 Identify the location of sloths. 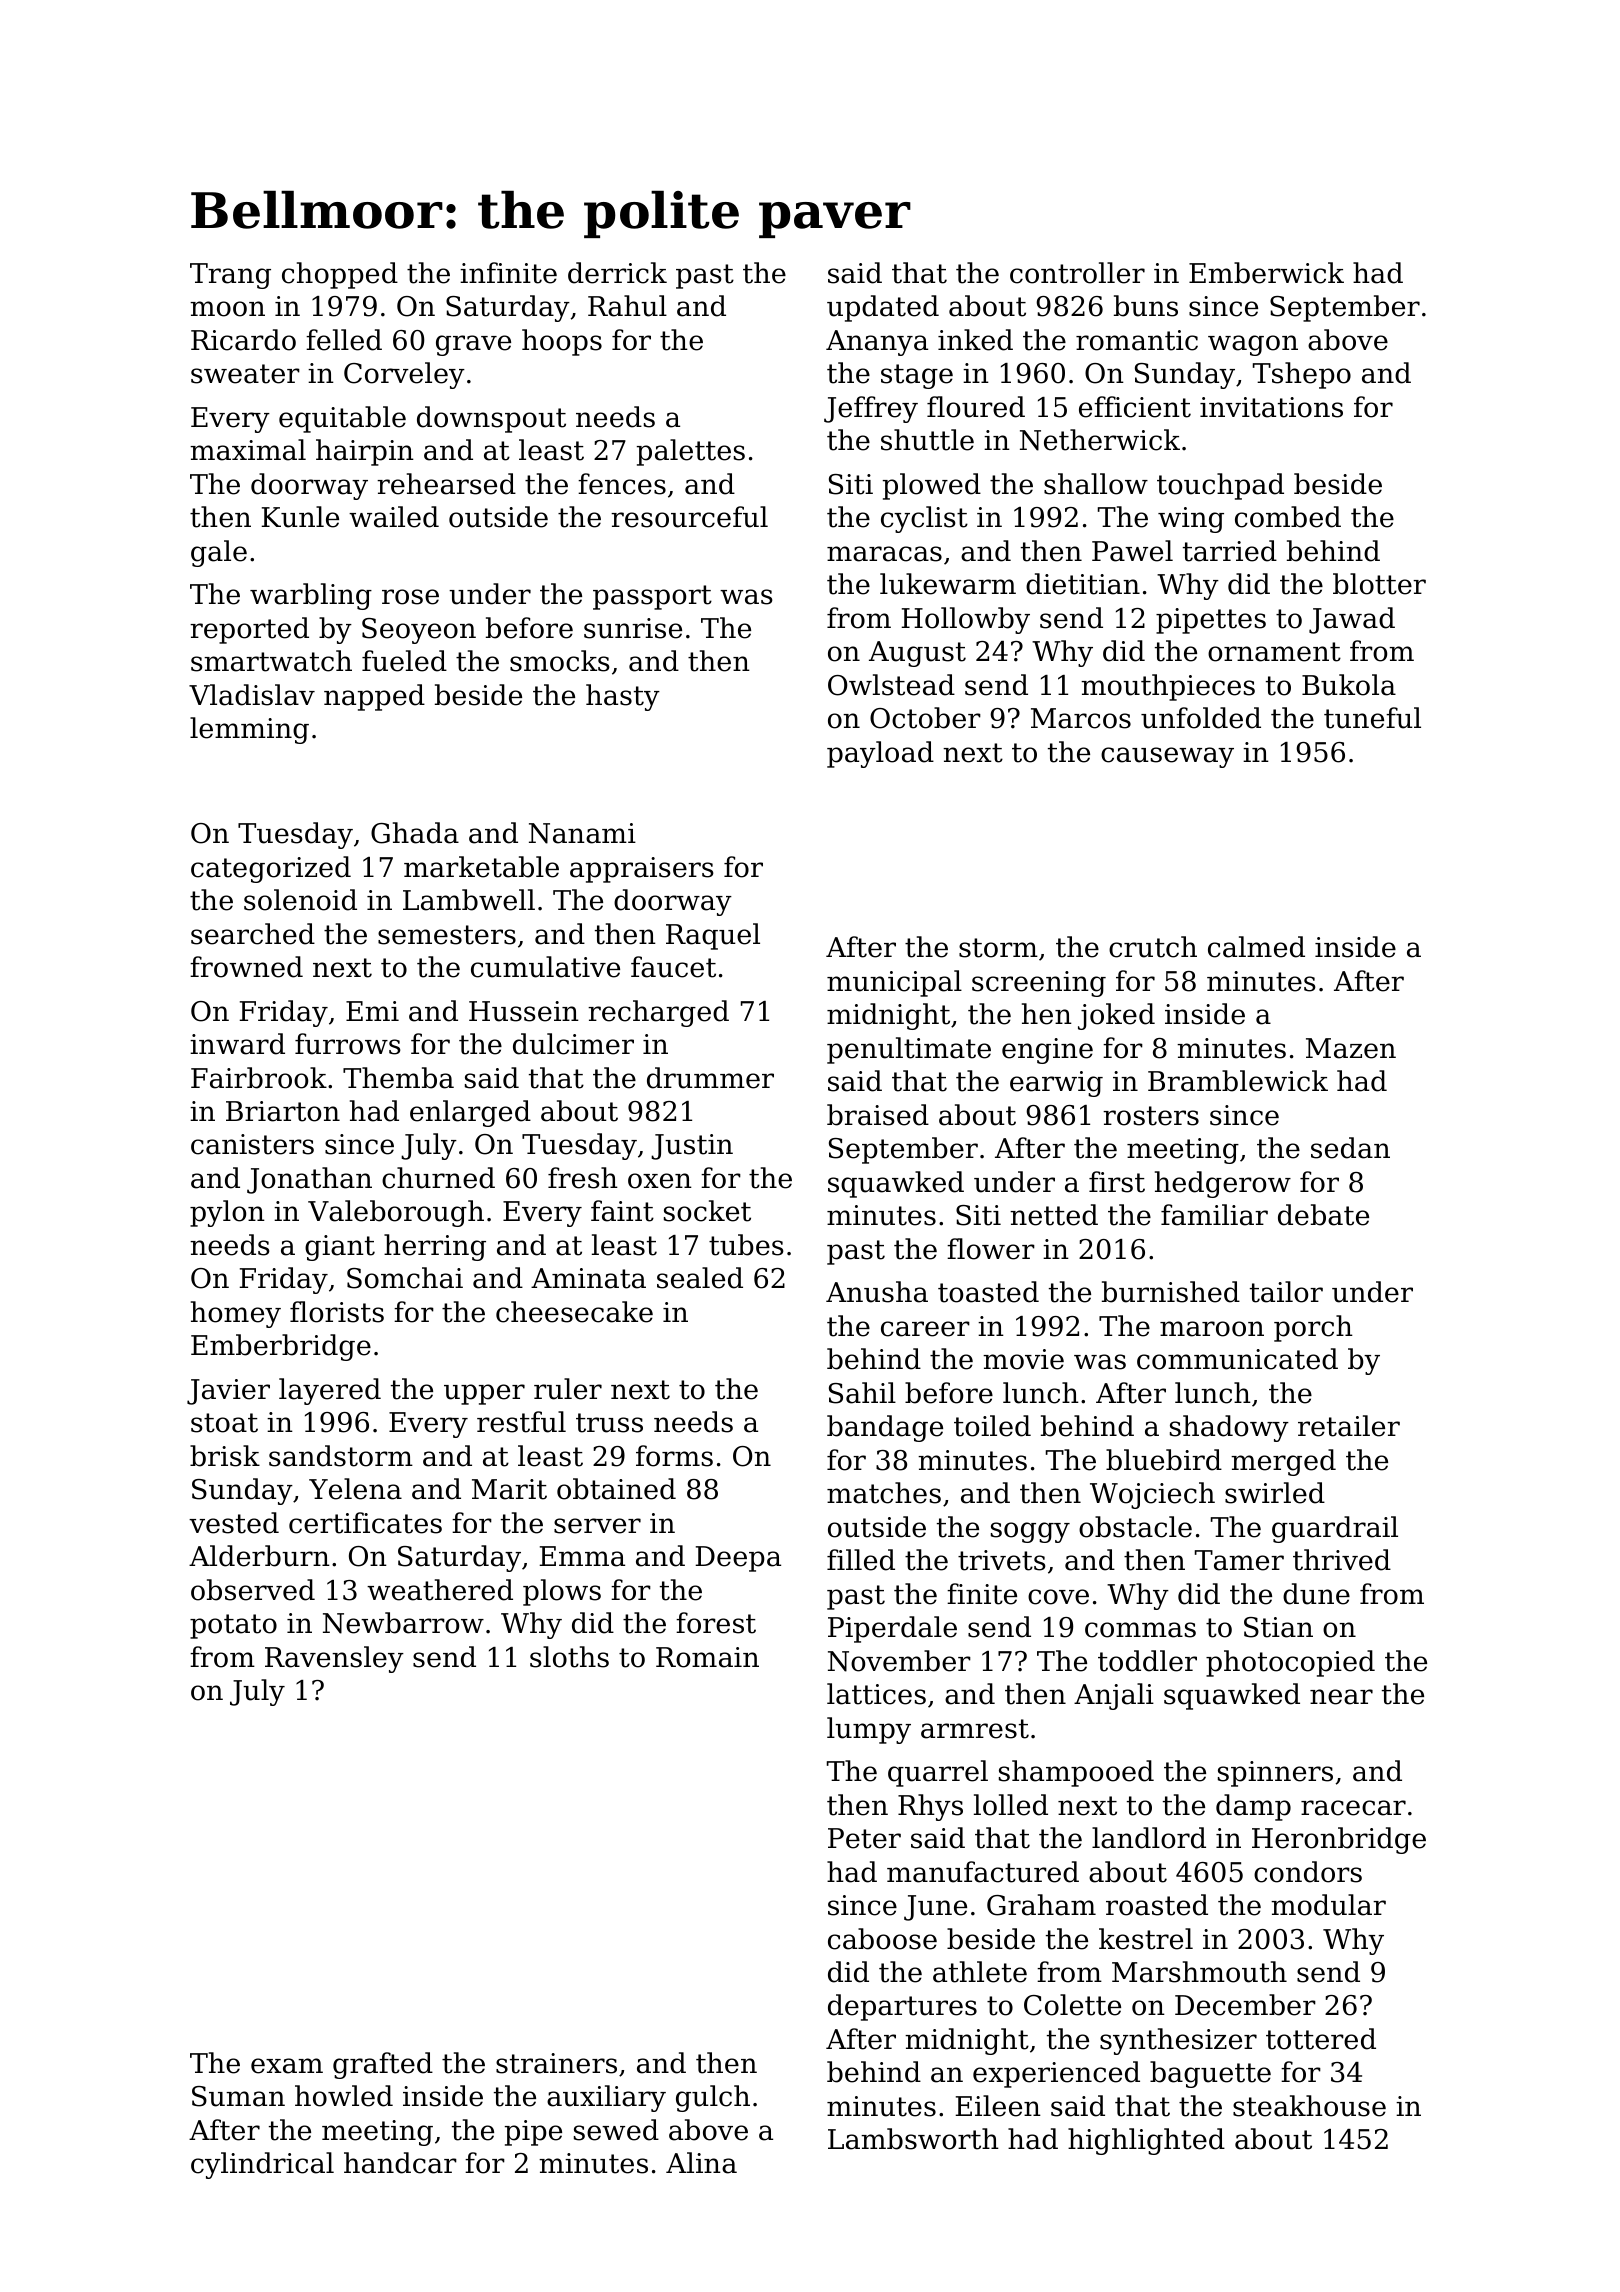
(569, 1657).
